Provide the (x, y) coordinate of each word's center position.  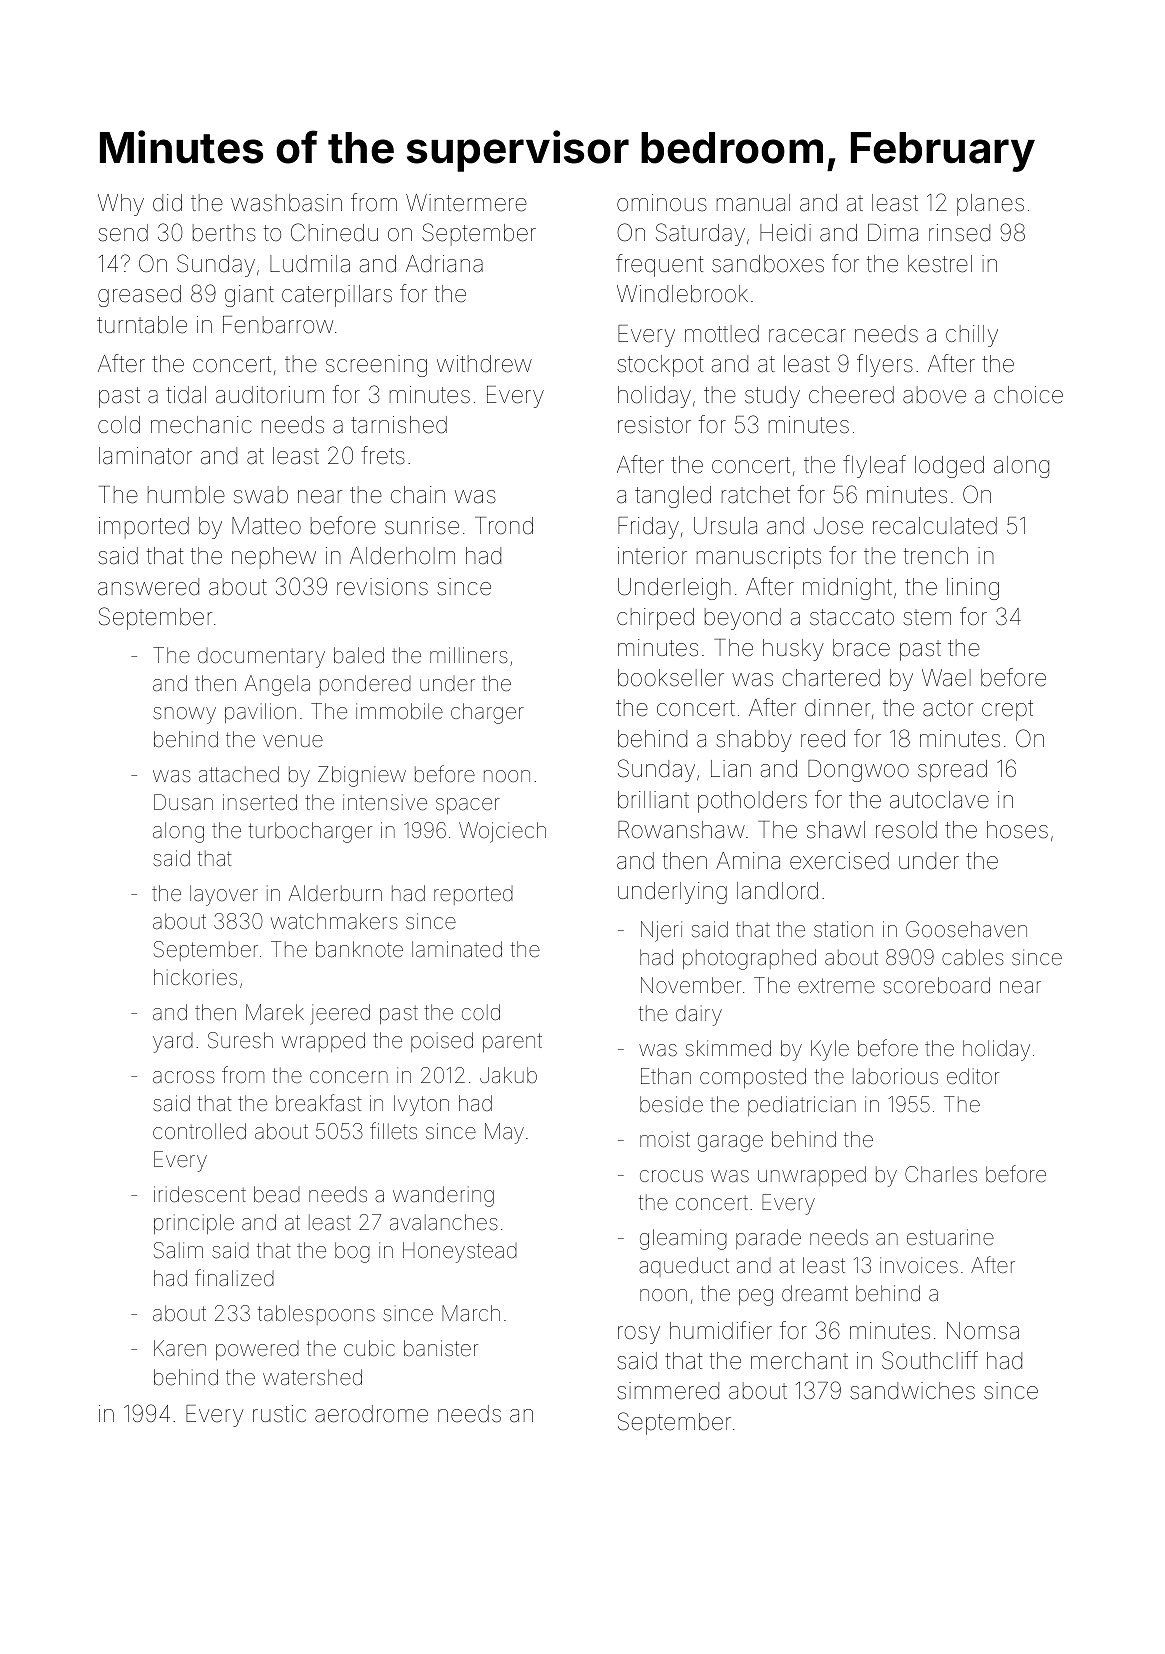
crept (1007, 710)
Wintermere (466, 203)
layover (224, 895)
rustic (279, 1414)
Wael (946, 678)
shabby (753, 741)
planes (990, 205)
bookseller (671, 678)
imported (144, 528)
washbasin (286, 203)
